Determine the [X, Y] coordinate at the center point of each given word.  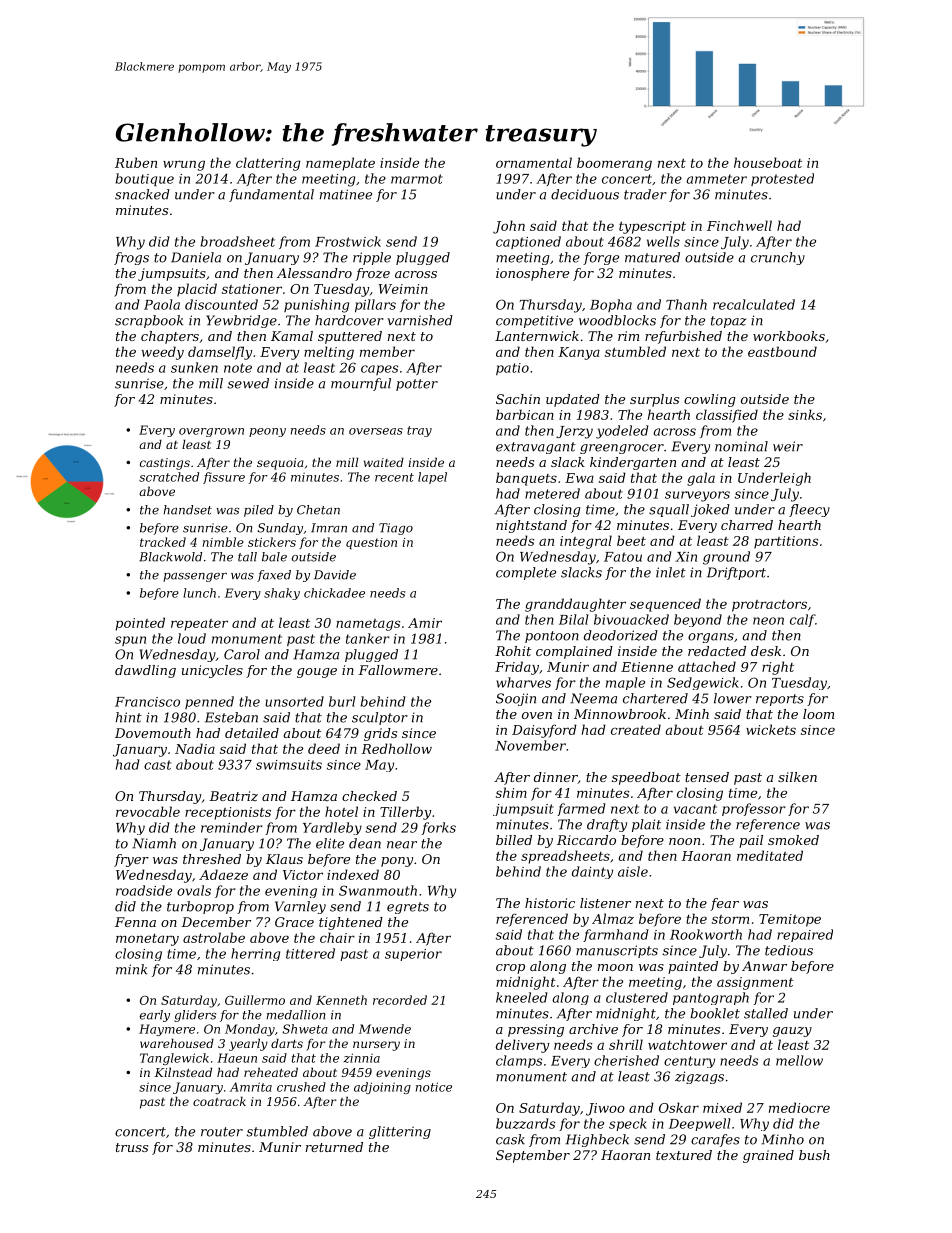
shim [511, 792]
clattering [268, 164]
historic [550, 903]
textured [684, 1155]
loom [818, 714]
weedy [162, 353]
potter [417, 385]
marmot [417, 179]
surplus [654, 400]
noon [684, 841]
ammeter [716, 179]
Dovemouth [153, 733]
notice [434, 1087]
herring [255, 954]
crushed [301, 1087]
